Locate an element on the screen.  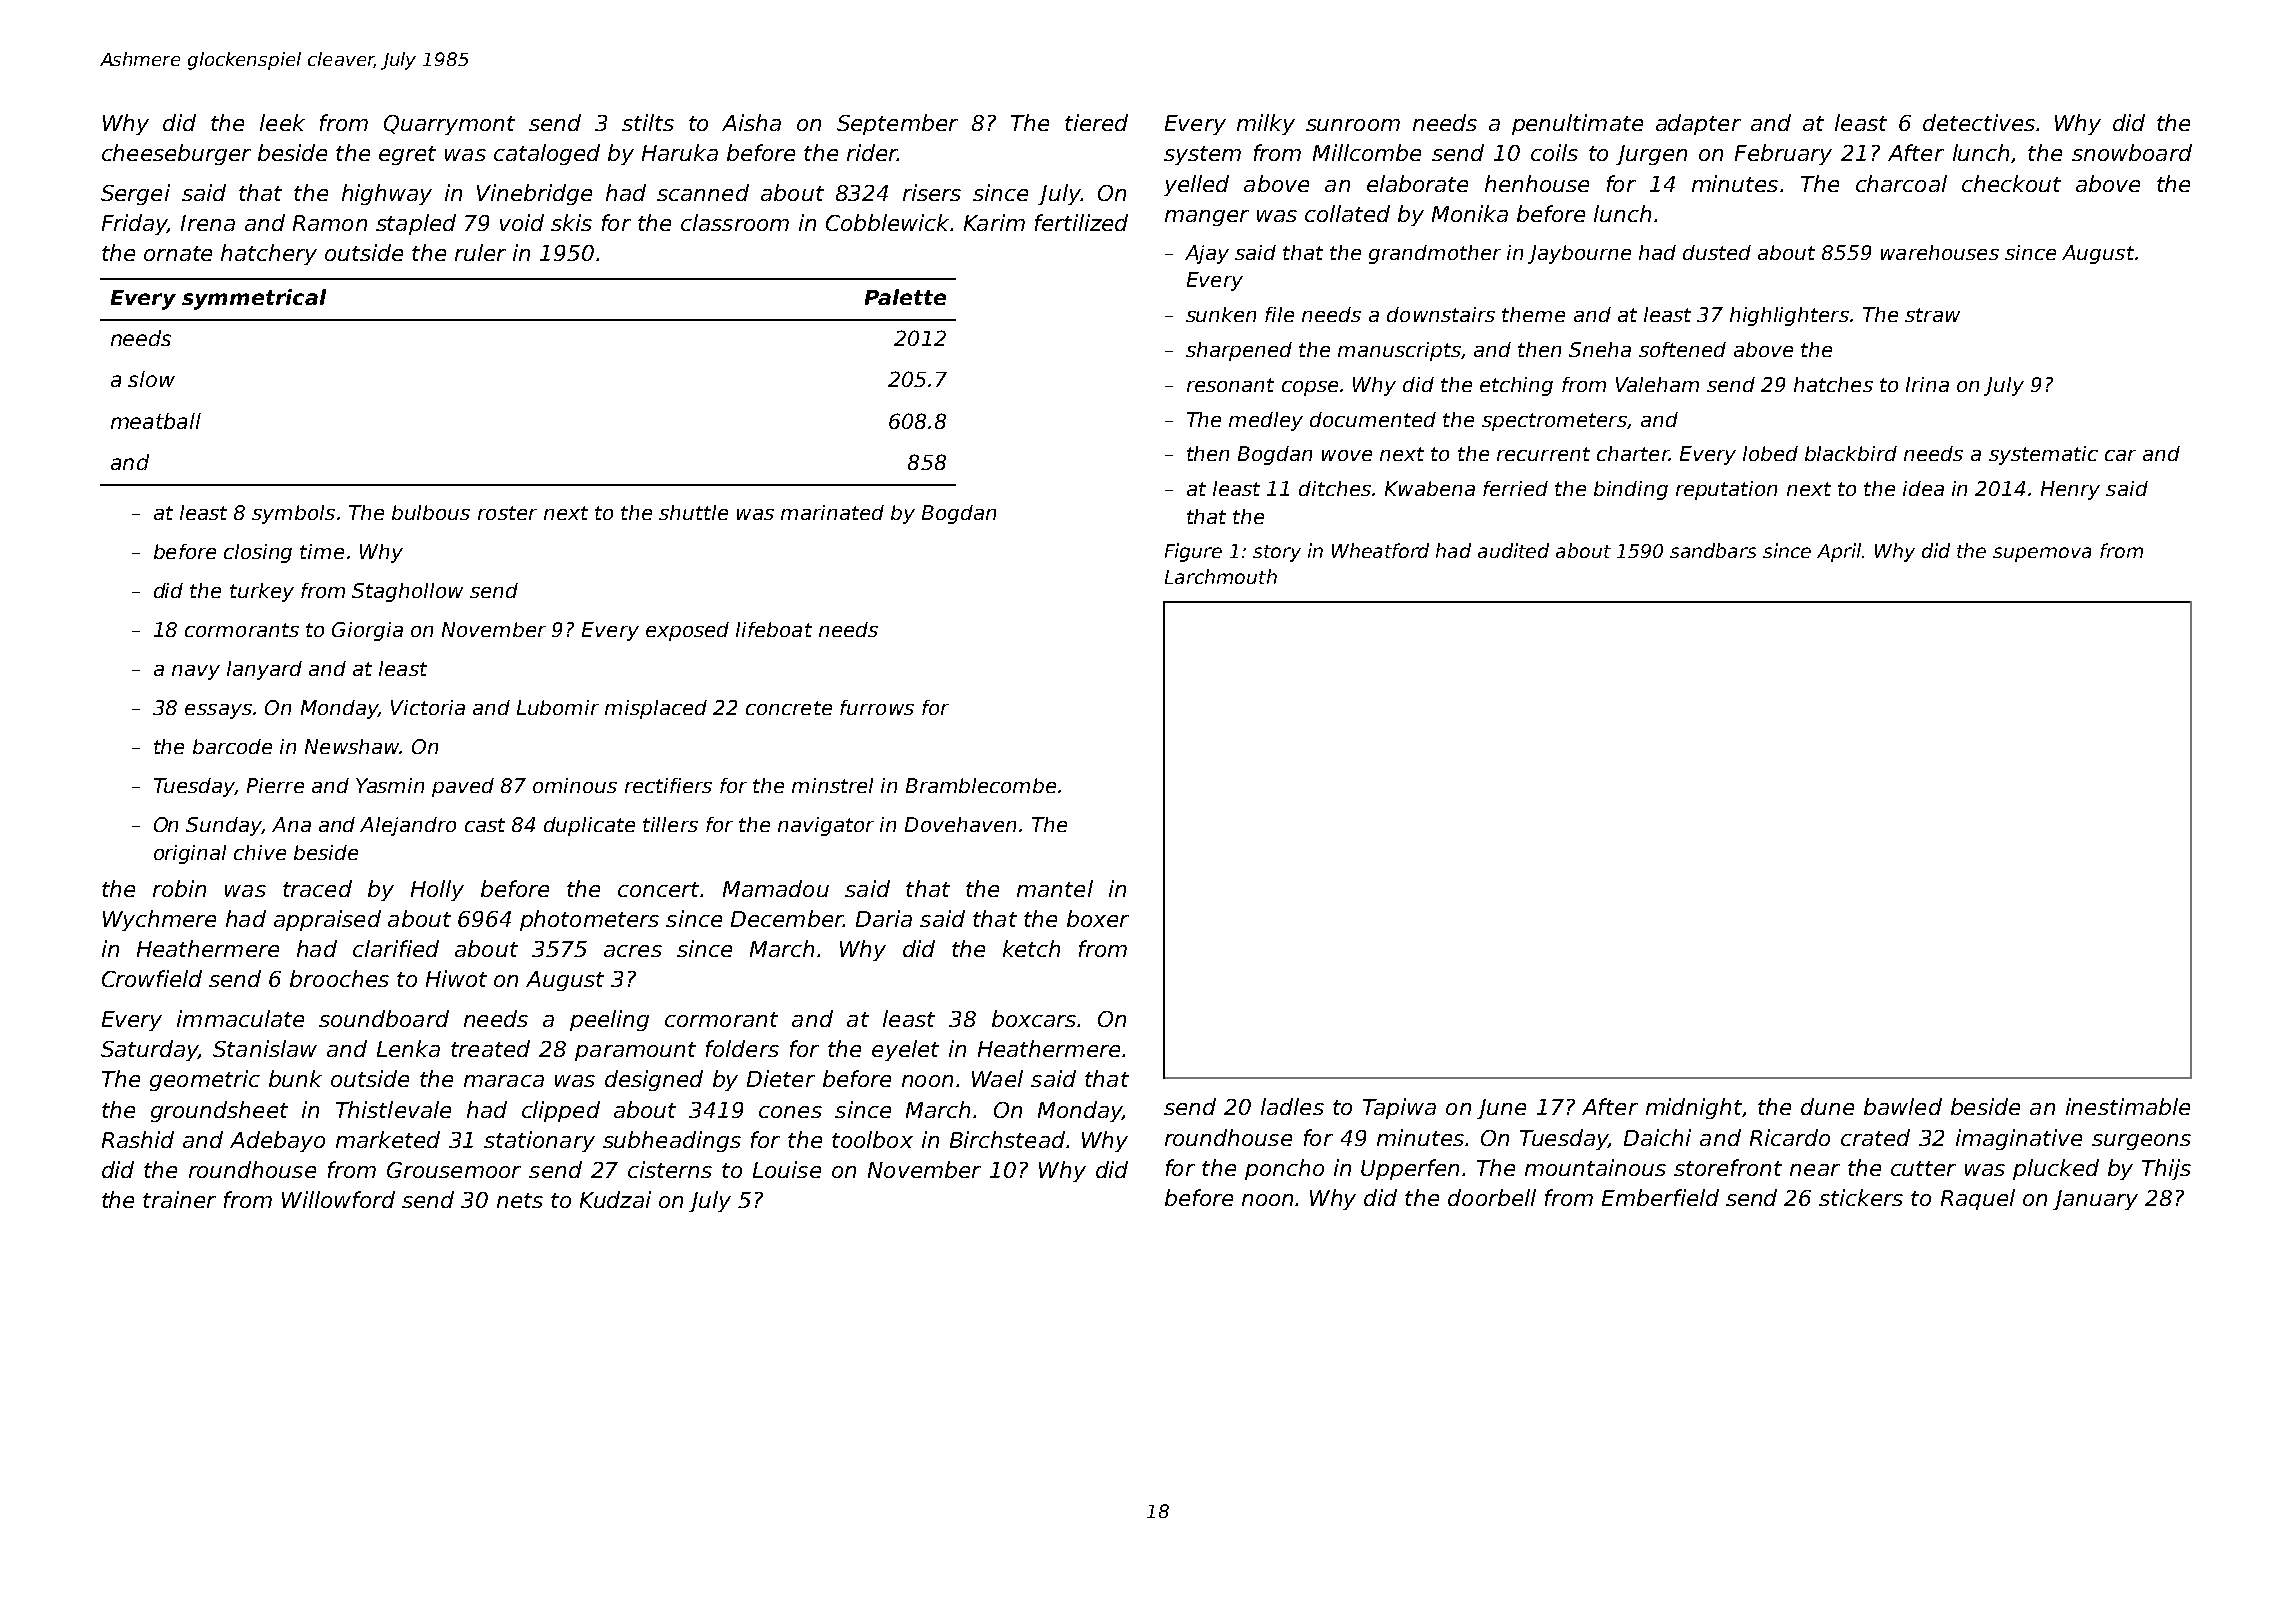
inestimable is located at coordinates (2128, 1106).
